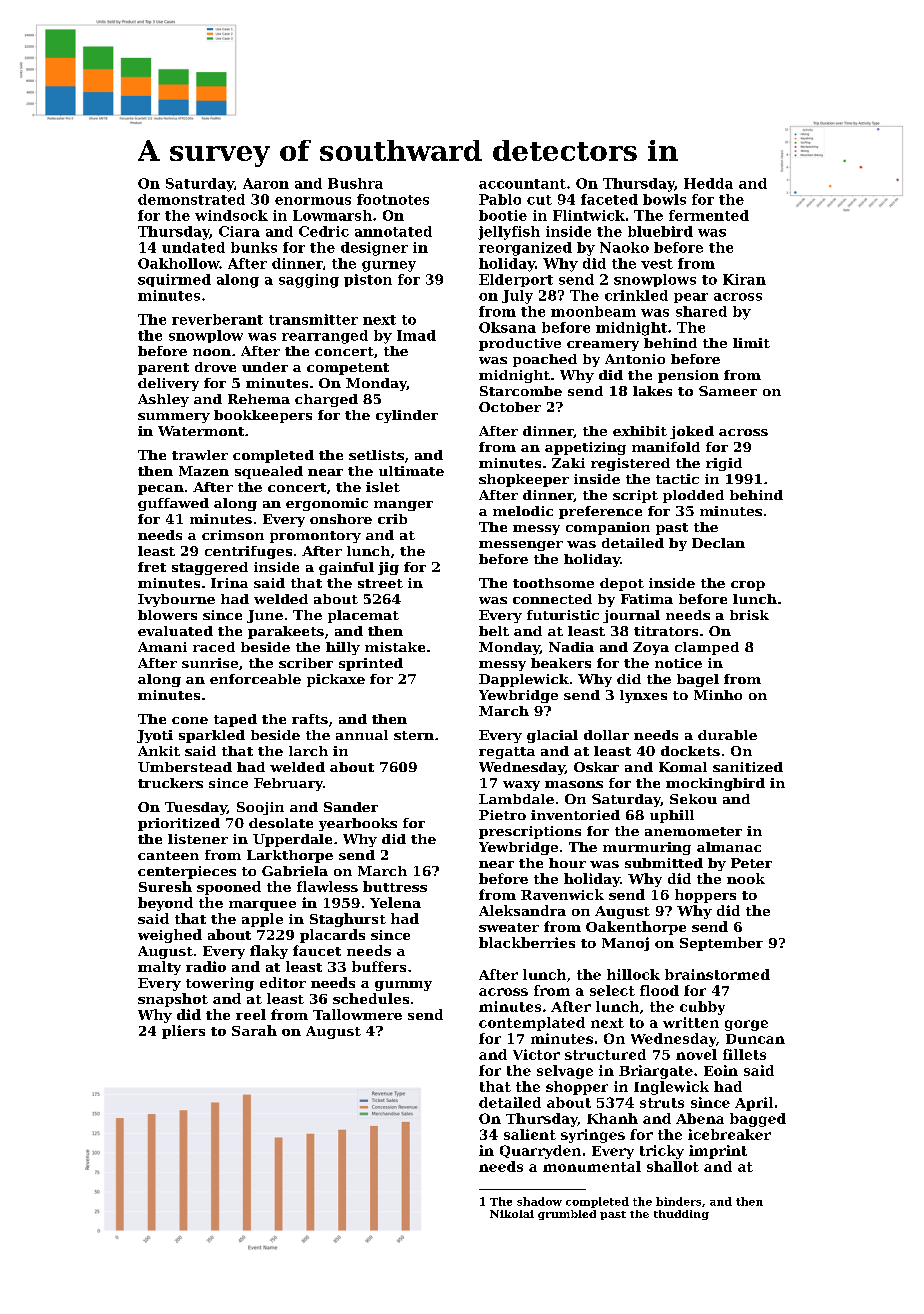 This document has width=924, height=1314. What do you see at coordinates (539, 200) in the document?
I see `cut` at bounding box center [539, 200].
